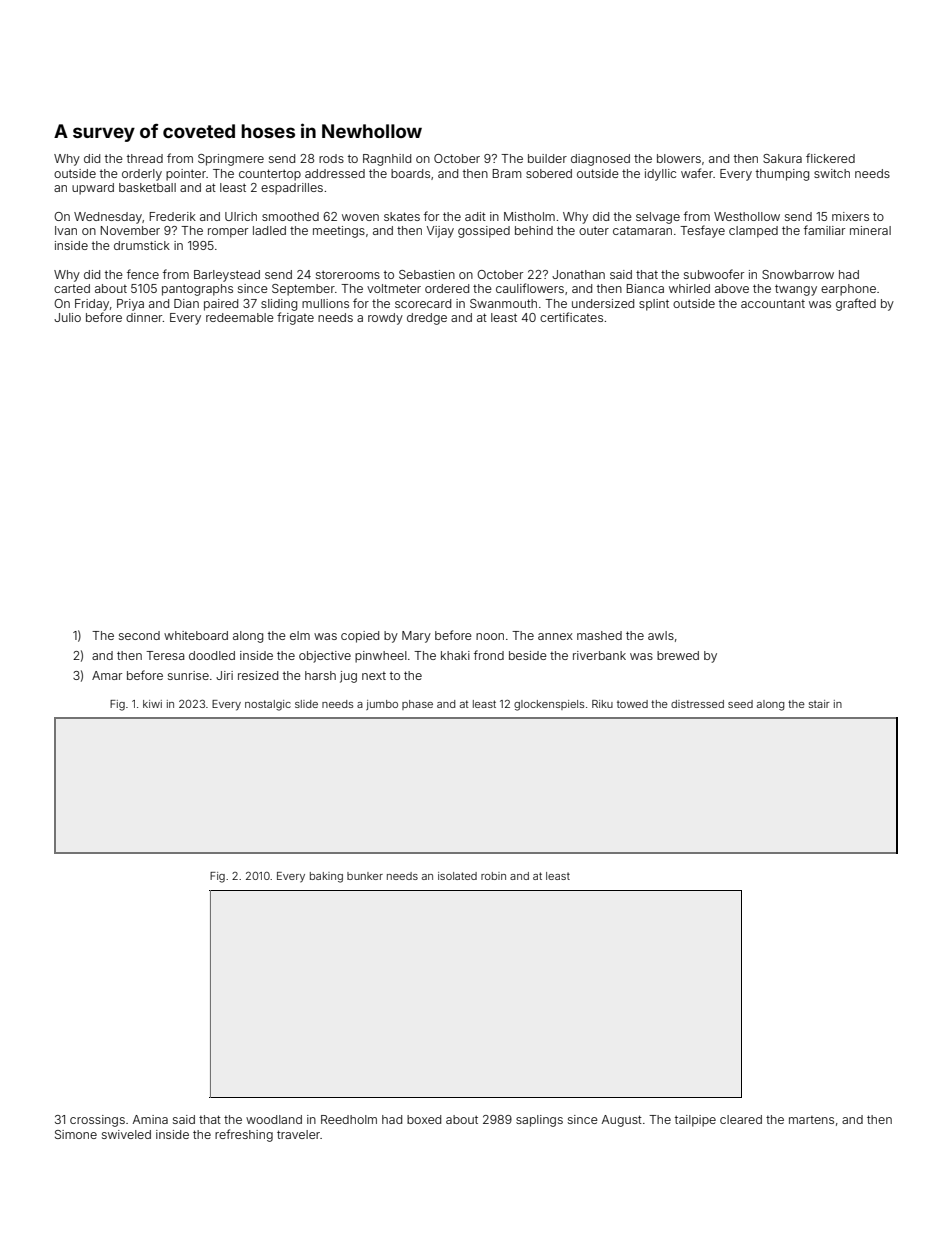  Describe the element at coordinates (484, 232) in the page. I see `gossiped` at that location.
